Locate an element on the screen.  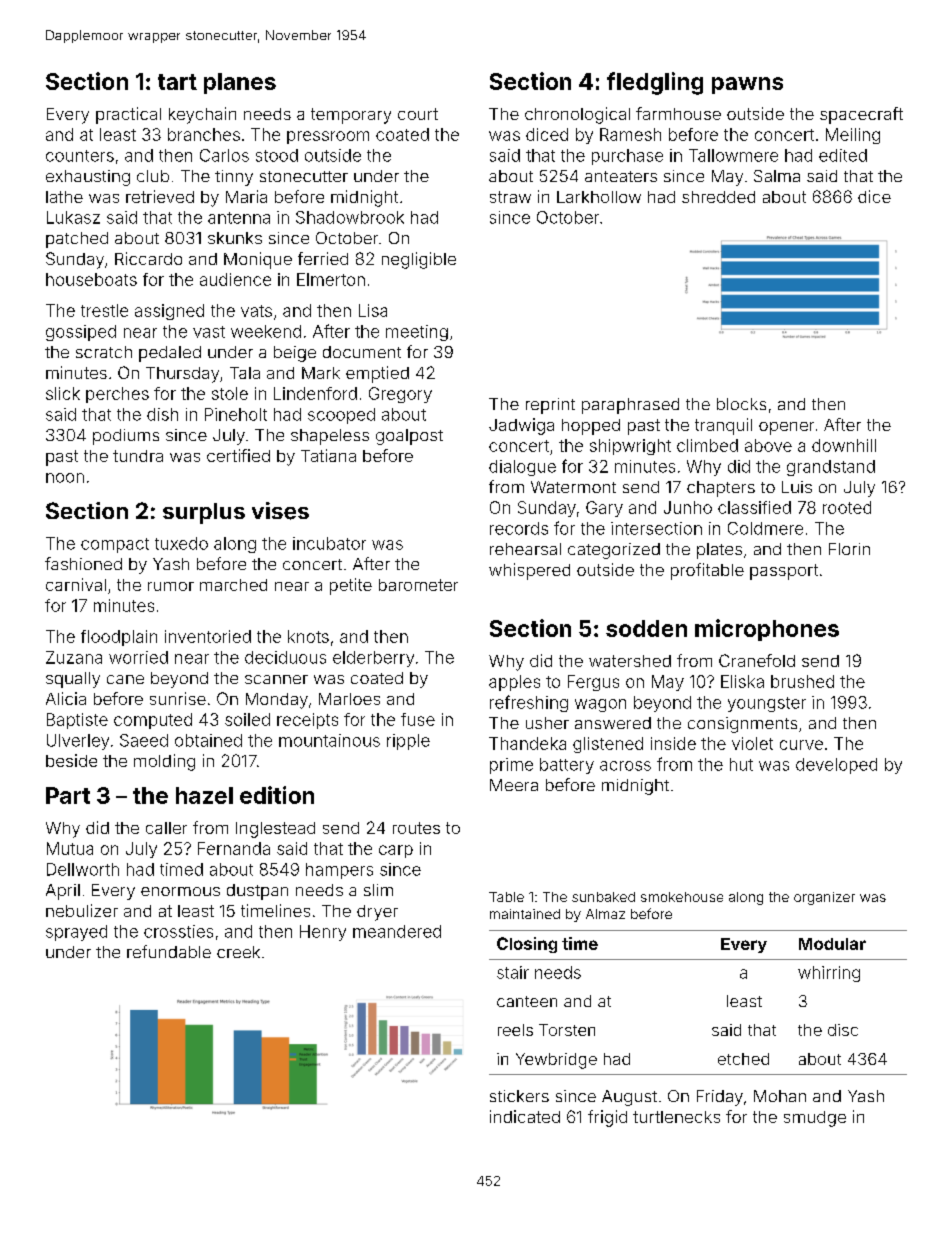
passport is located at coordinates (784, 572).
